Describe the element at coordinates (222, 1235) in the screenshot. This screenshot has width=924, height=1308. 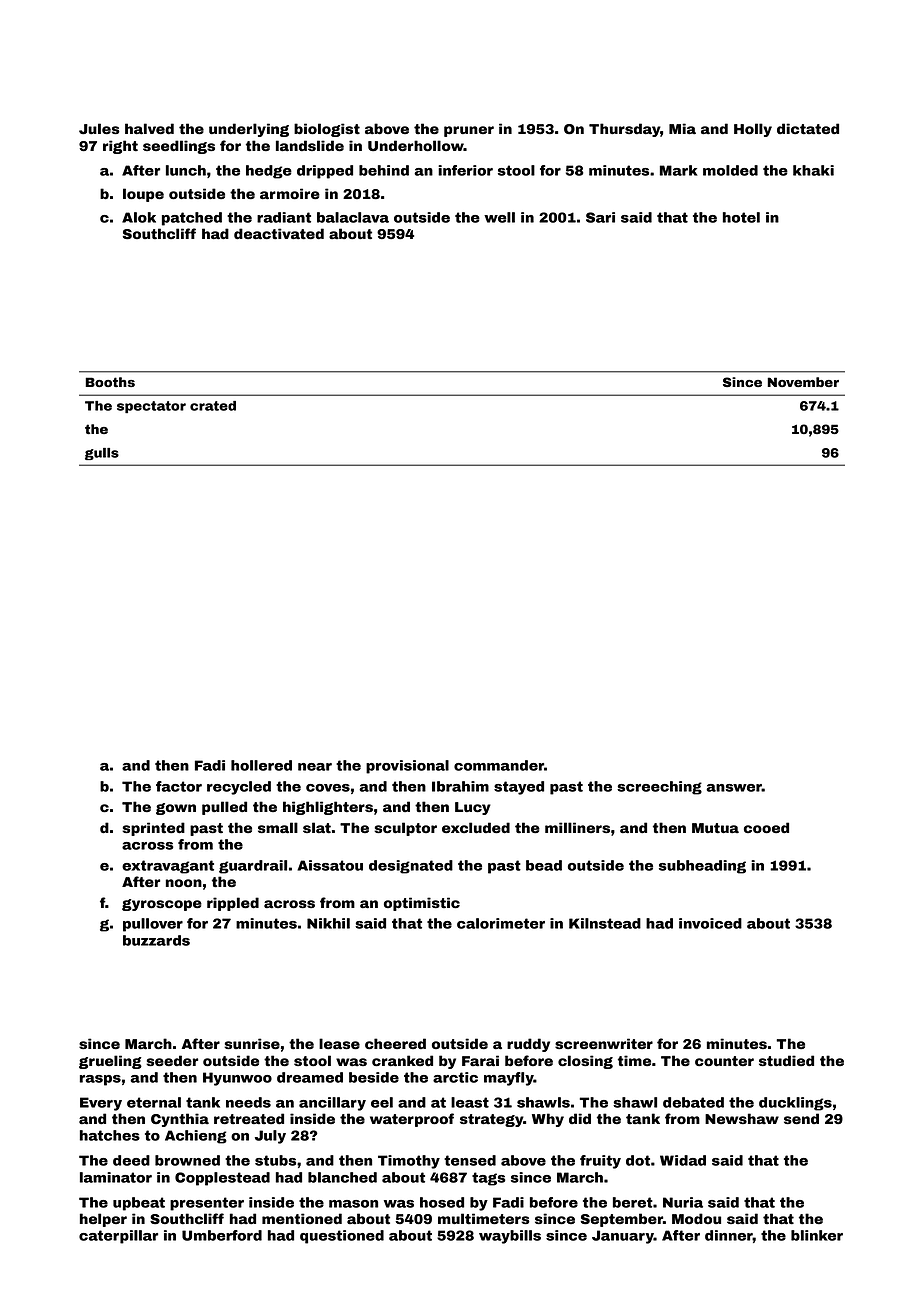
I see `Umberford` at that location.
